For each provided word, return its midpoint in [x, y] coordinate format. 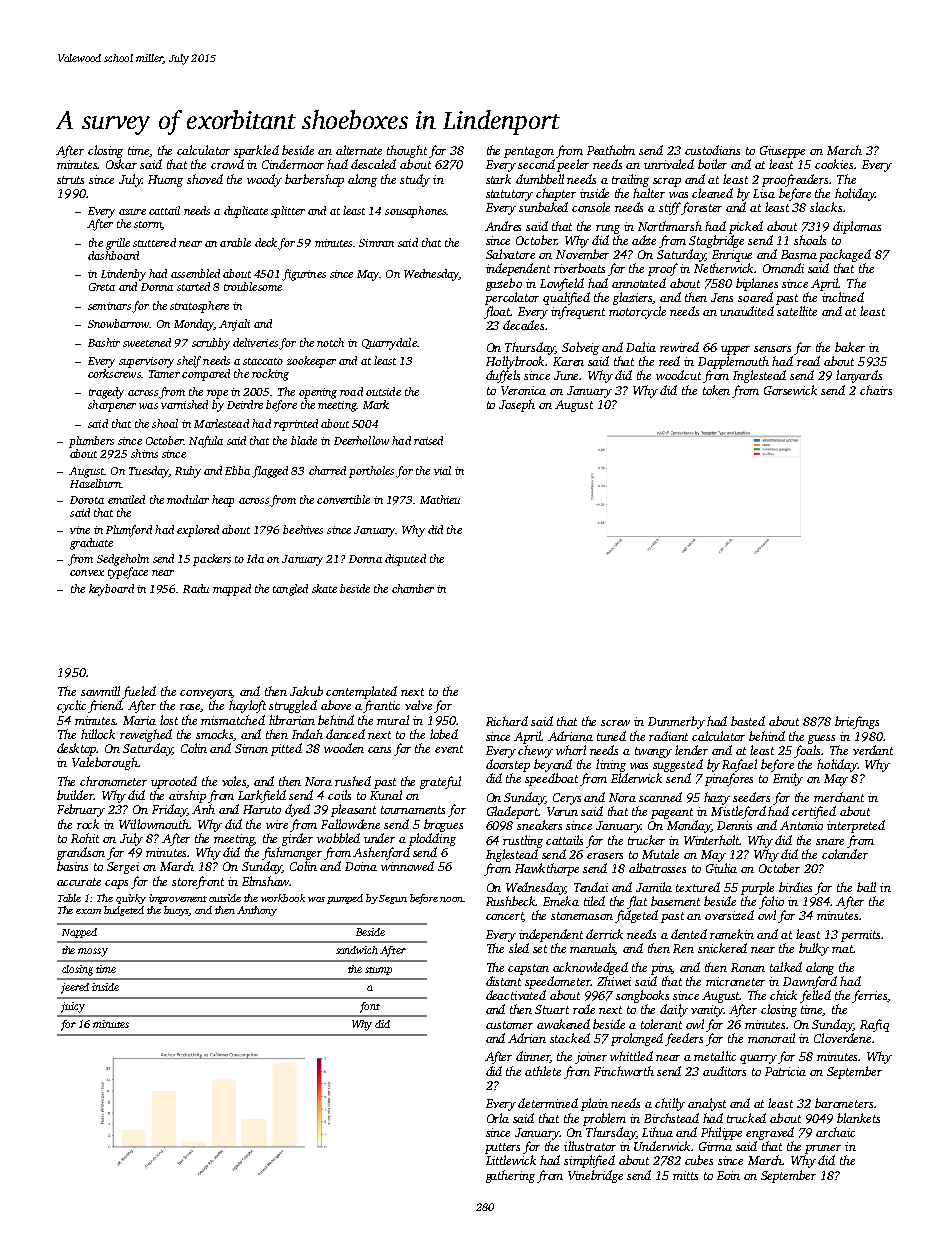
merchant [839, 797]
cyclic [71, 706]
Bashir [104, 342]
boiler [712, 164]
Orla [498, 1118]
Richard [507, 721]
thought [407, 151]
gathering [510, 1176]
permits [860, 936]
